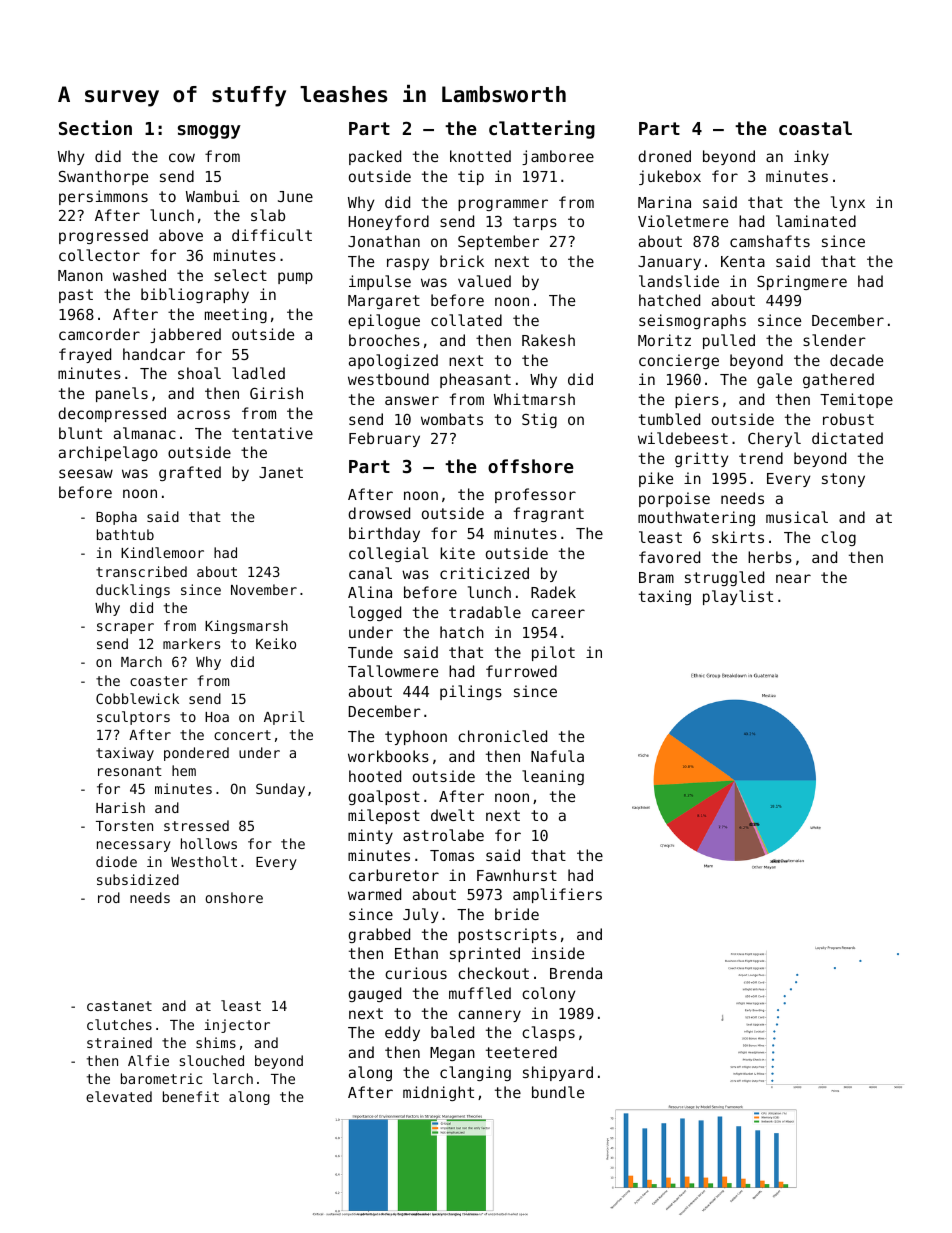 Image resolution: width=952 pixels, height=1233 pixels. What do you see at coordinates (233, 1078) in the document?
I see `larch` at bounding box center [233, 1078].
